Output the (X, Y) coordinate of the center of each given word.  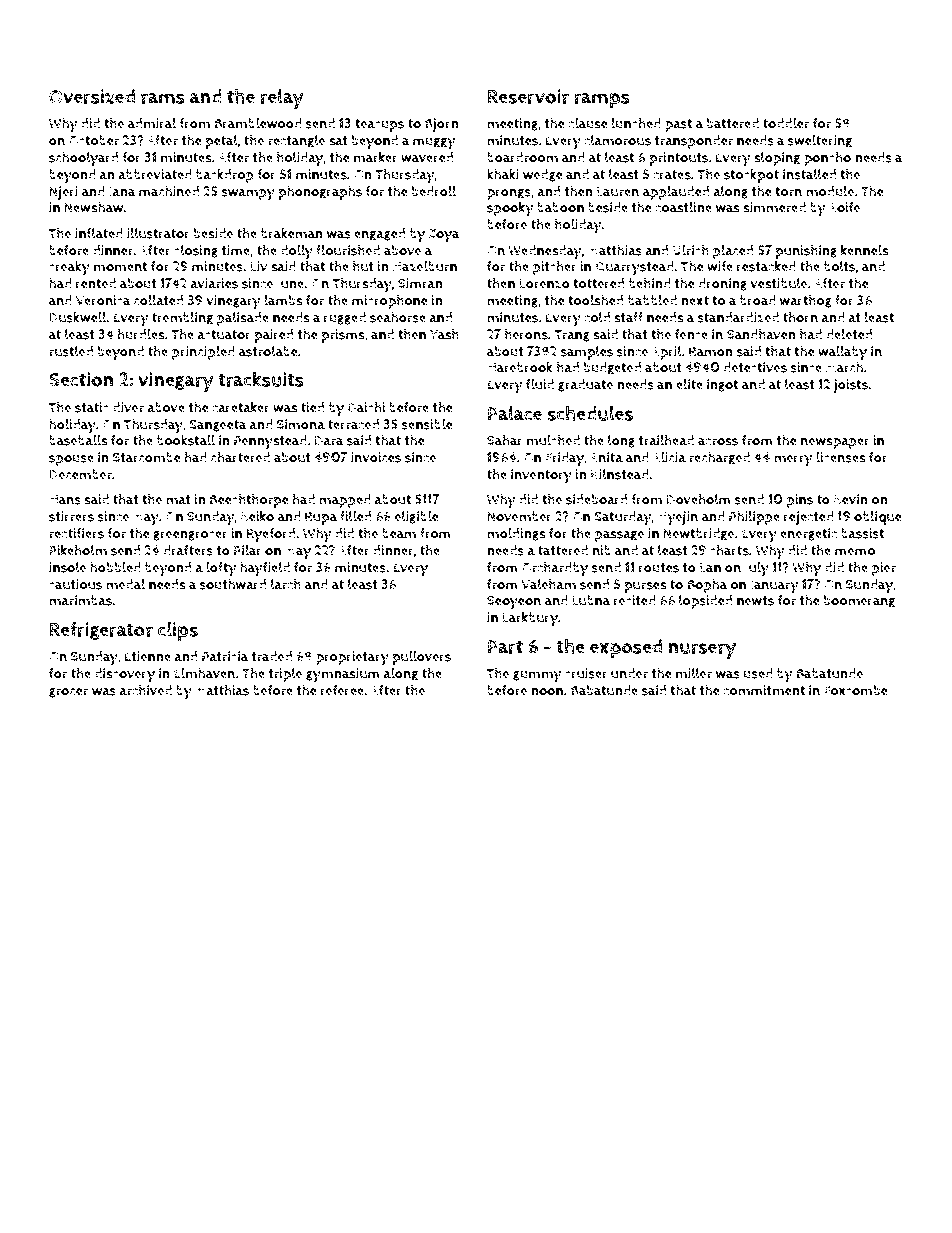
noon (547, 692)
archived (145, 690)
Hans (65, 500)
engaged (379, 234)
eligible (417, 517)
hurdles (141, 334)
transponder (694, 142)
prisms (343, 336)
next (695, 301)
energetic (808, 534)
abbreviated (155, 174)
